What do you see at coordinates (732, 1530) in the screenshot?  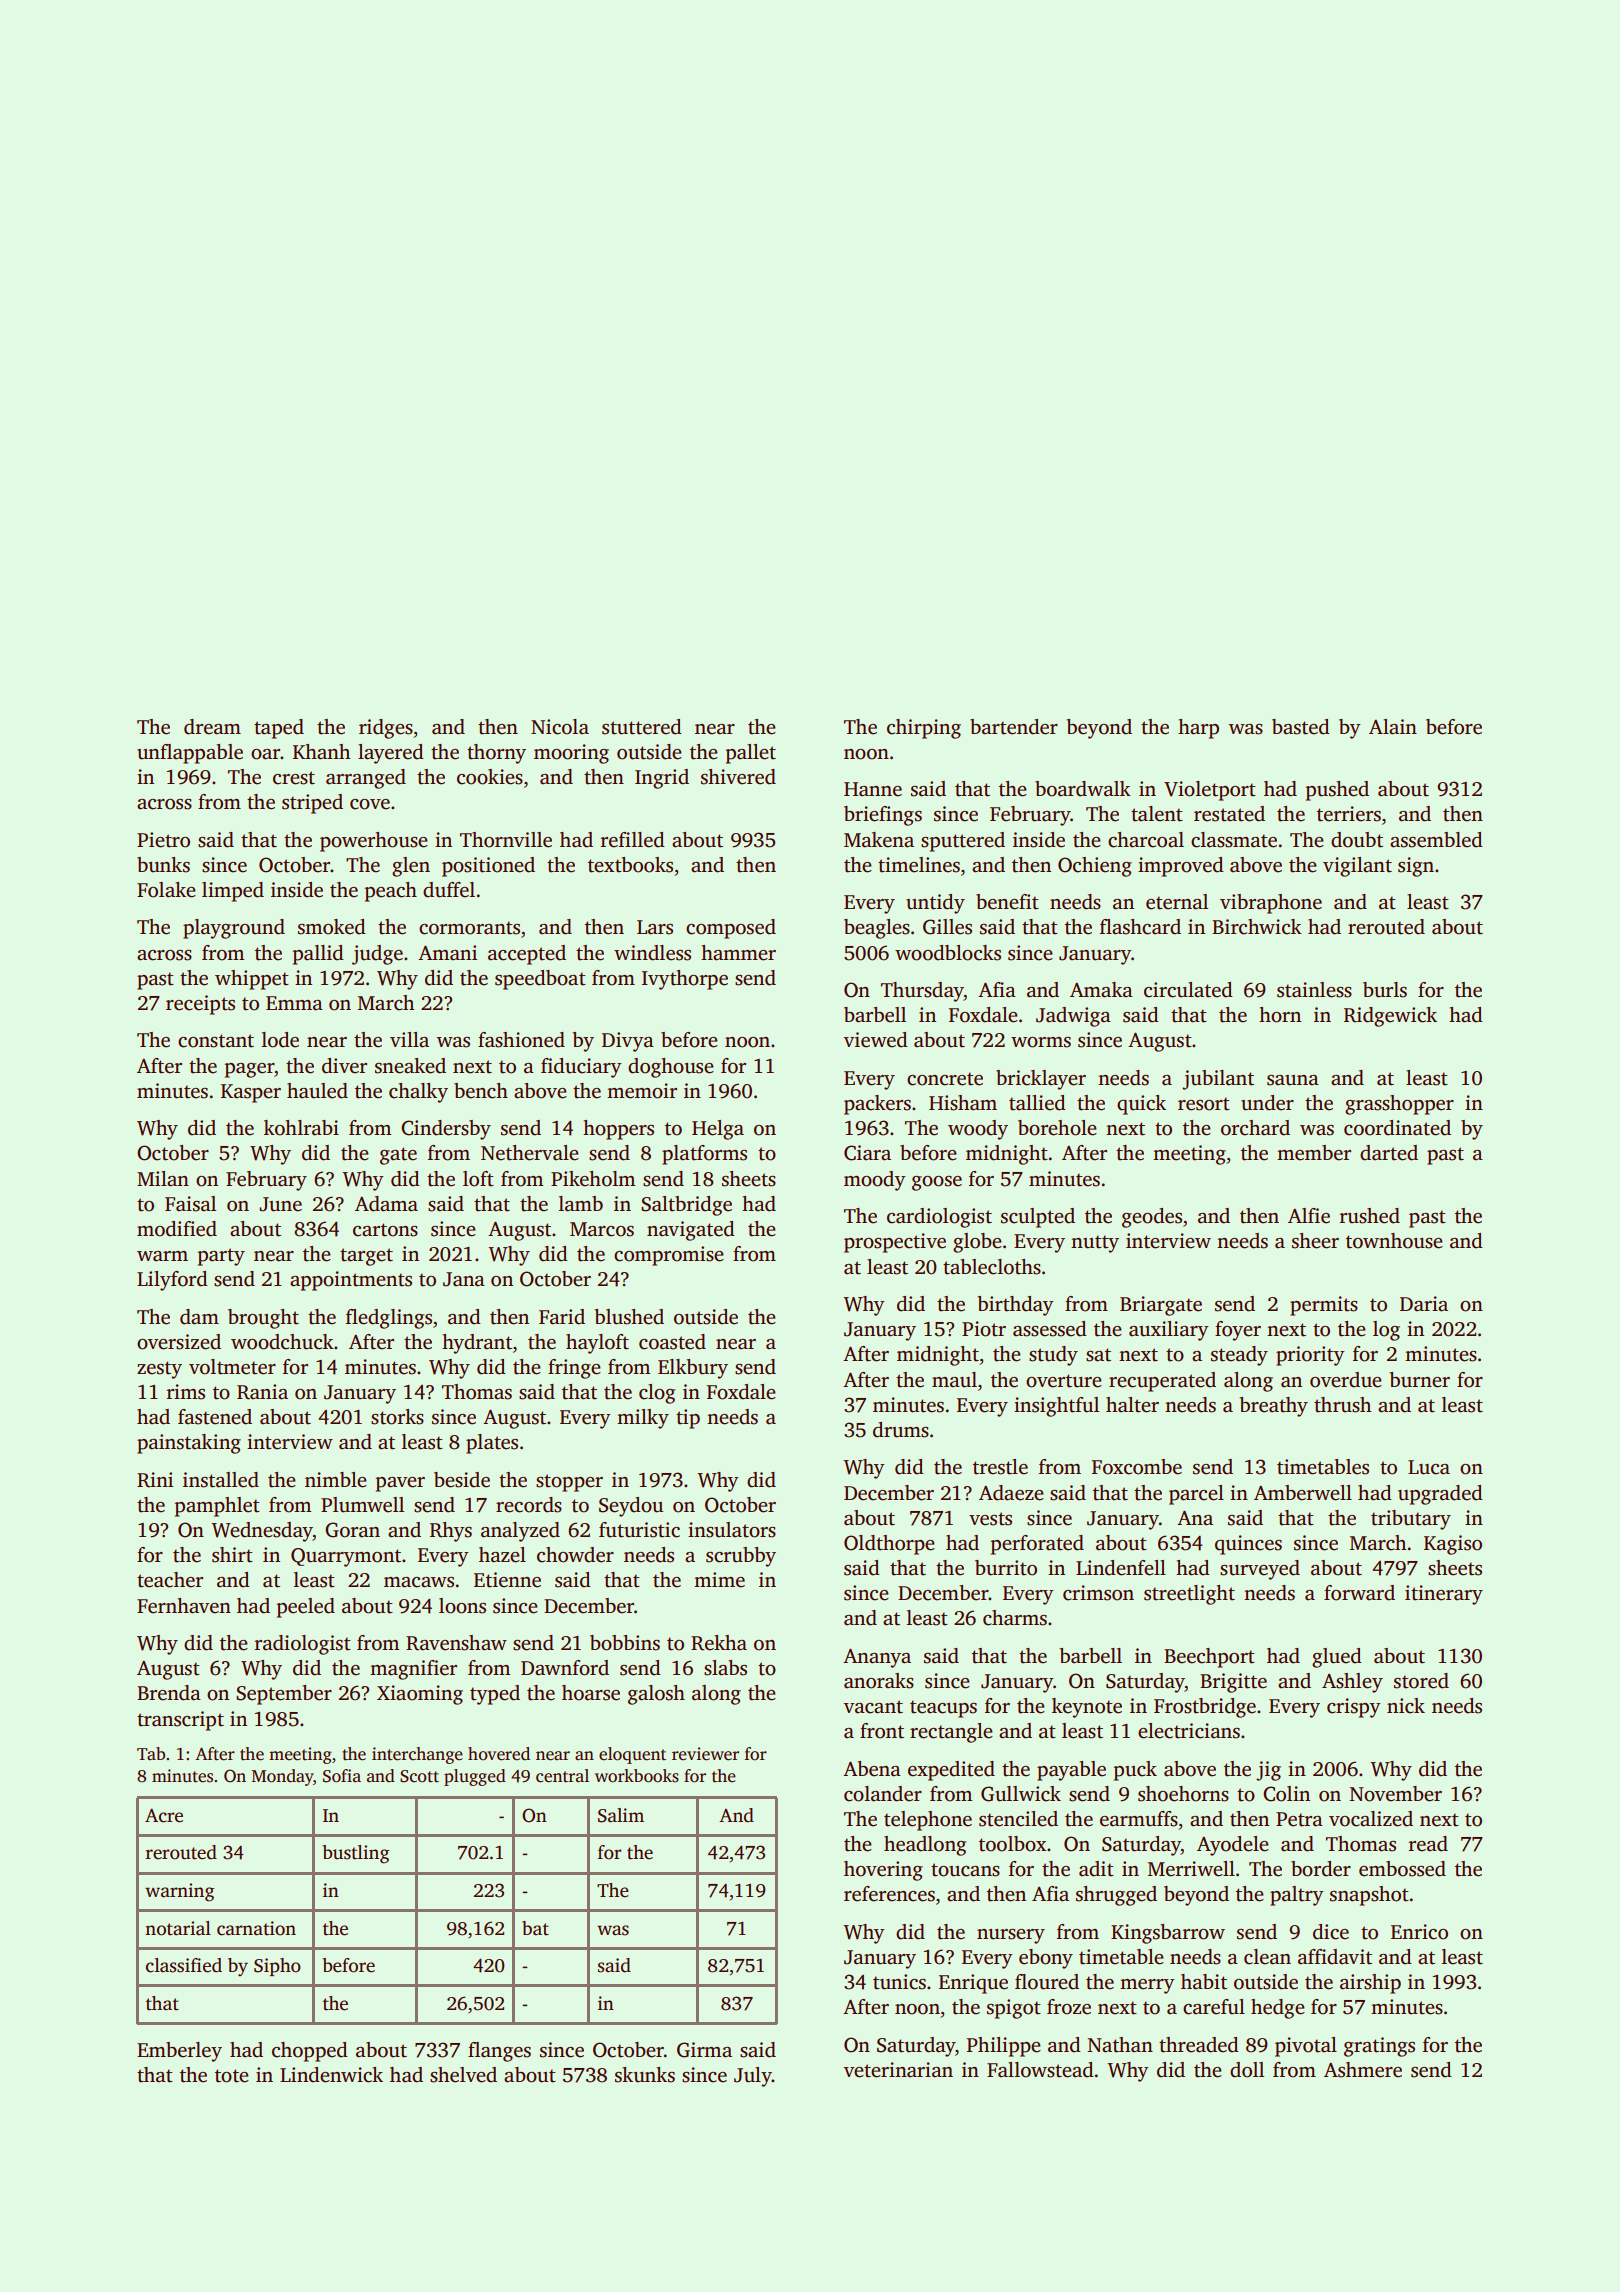 I see `insulators` at bounding box center [732, 1530].
